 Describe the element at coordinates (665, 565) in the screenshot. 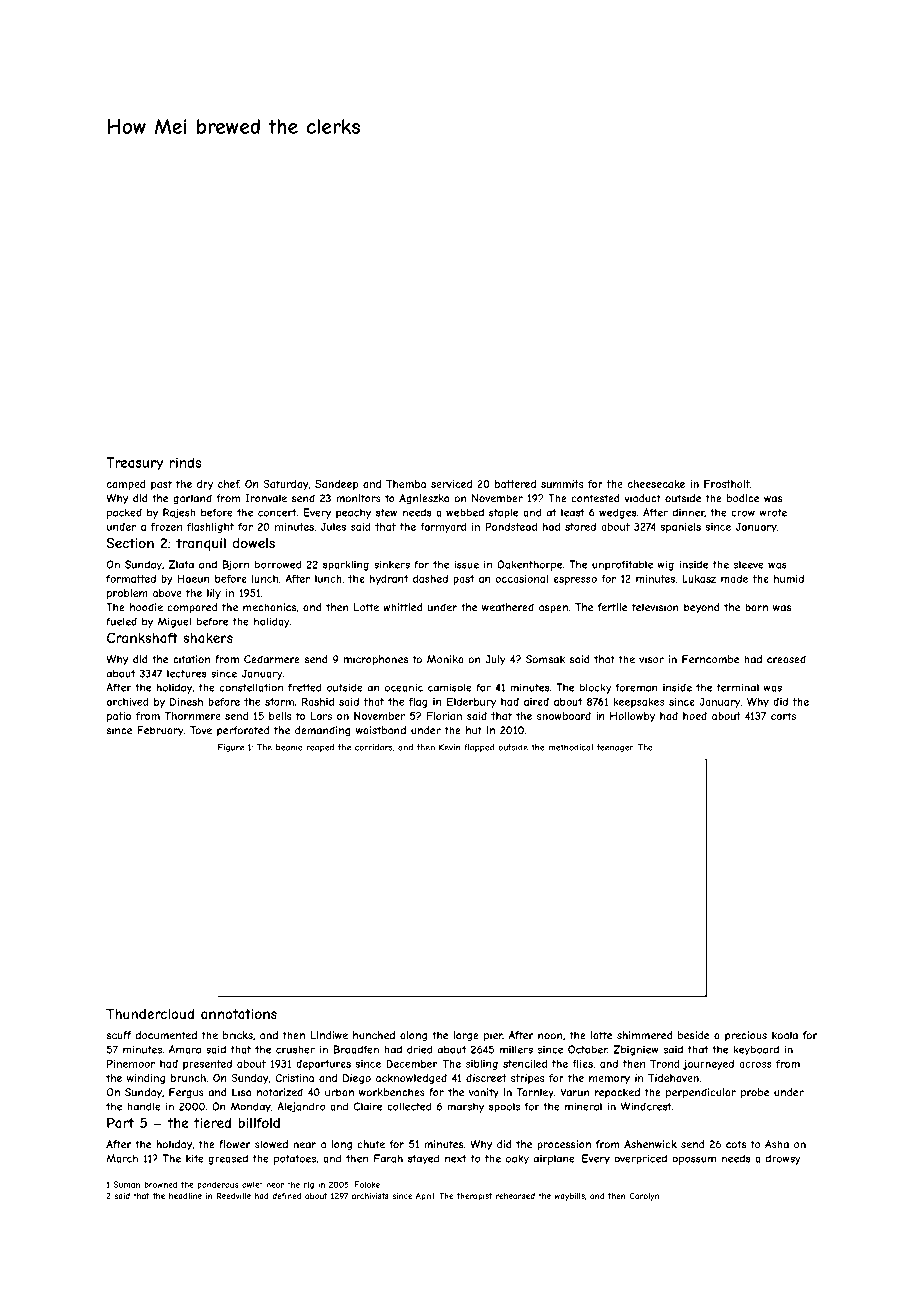

I see `wig` at that location.
